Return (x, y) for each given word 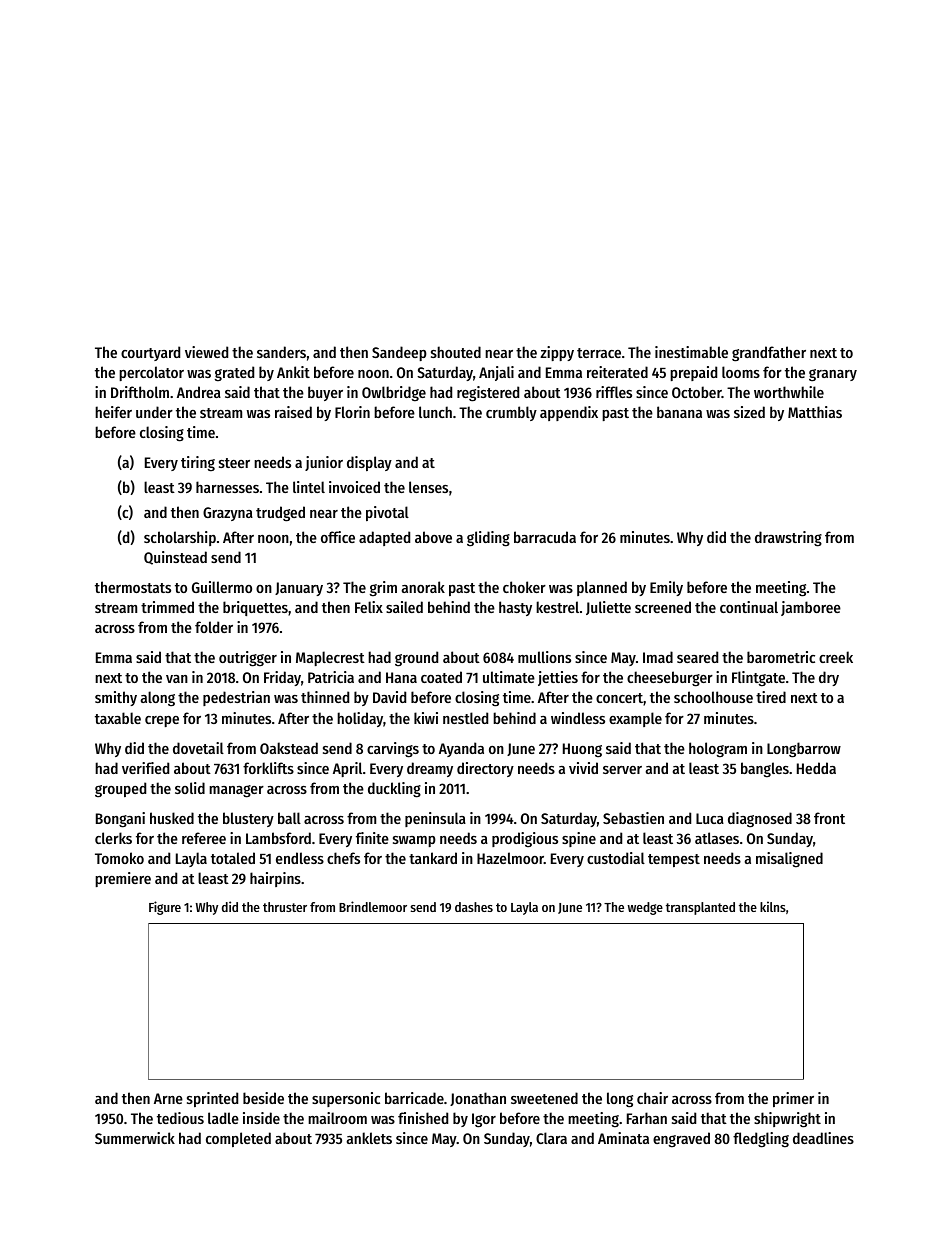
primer (793, 1099)
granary (833, 375)
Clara (551, 1138)
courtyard (150, 353)
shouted (456, 352)
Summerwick (135, 1138)
